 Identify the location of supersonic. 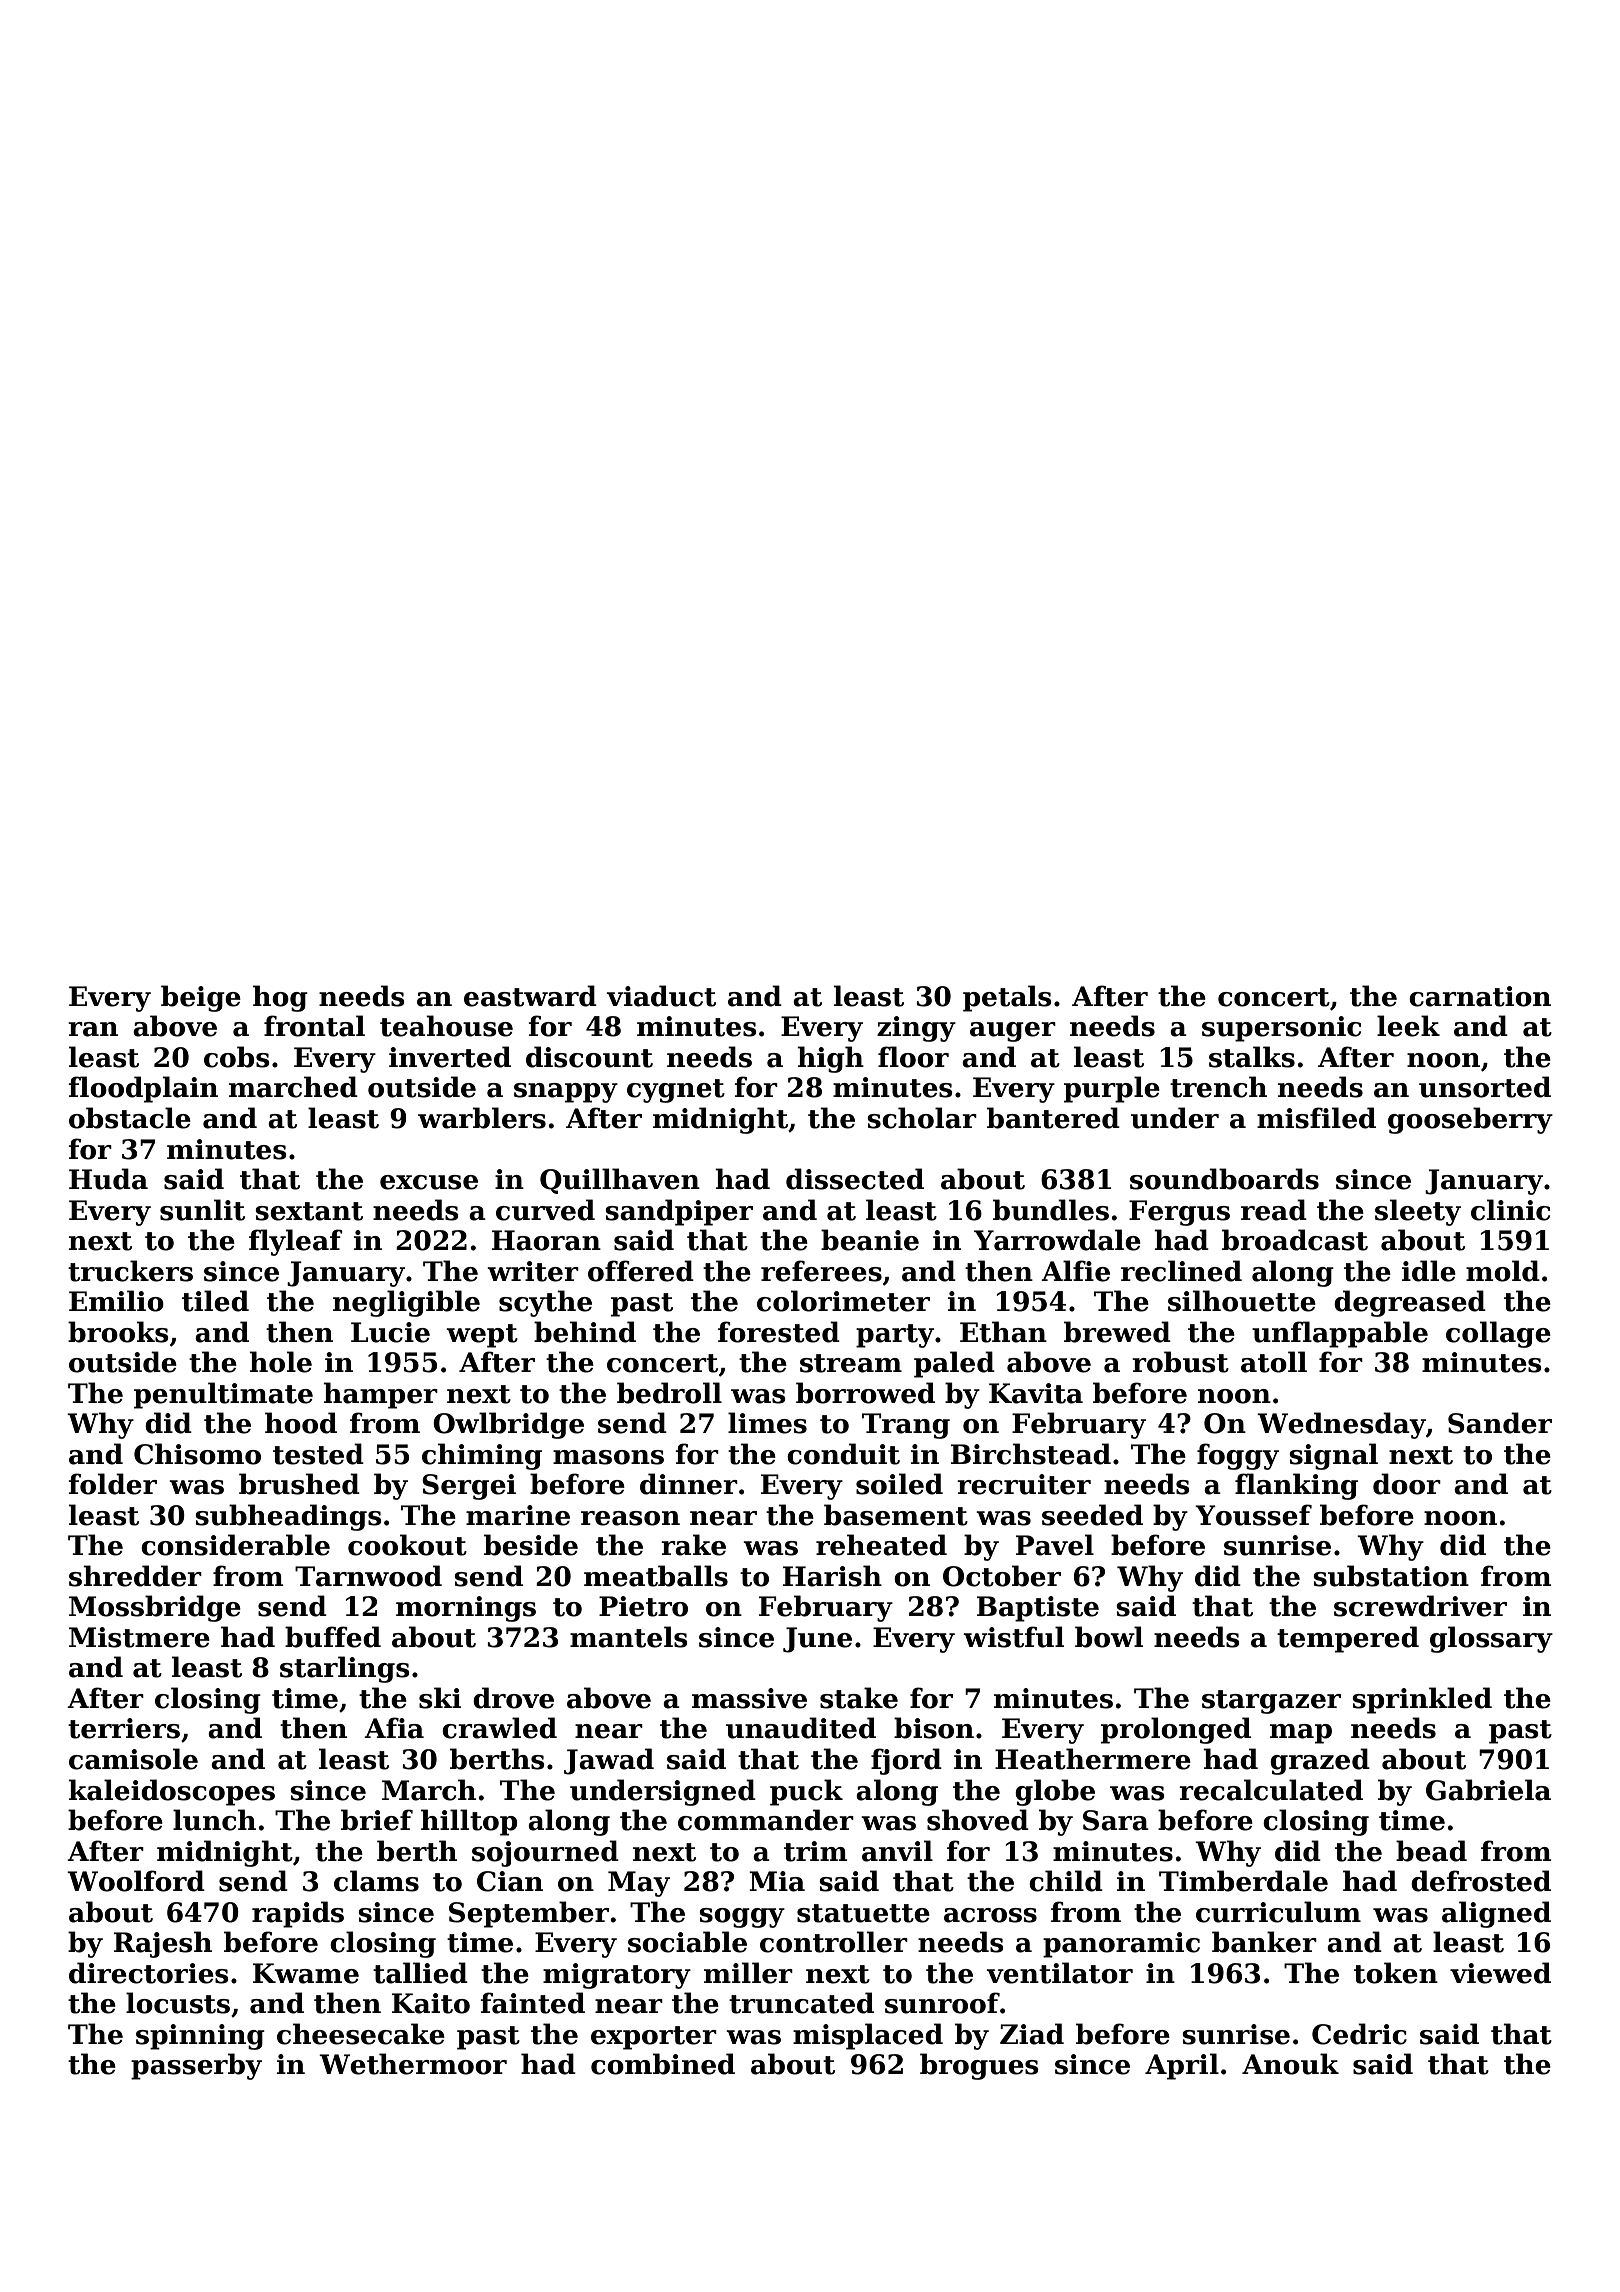
(1281, 1029).
